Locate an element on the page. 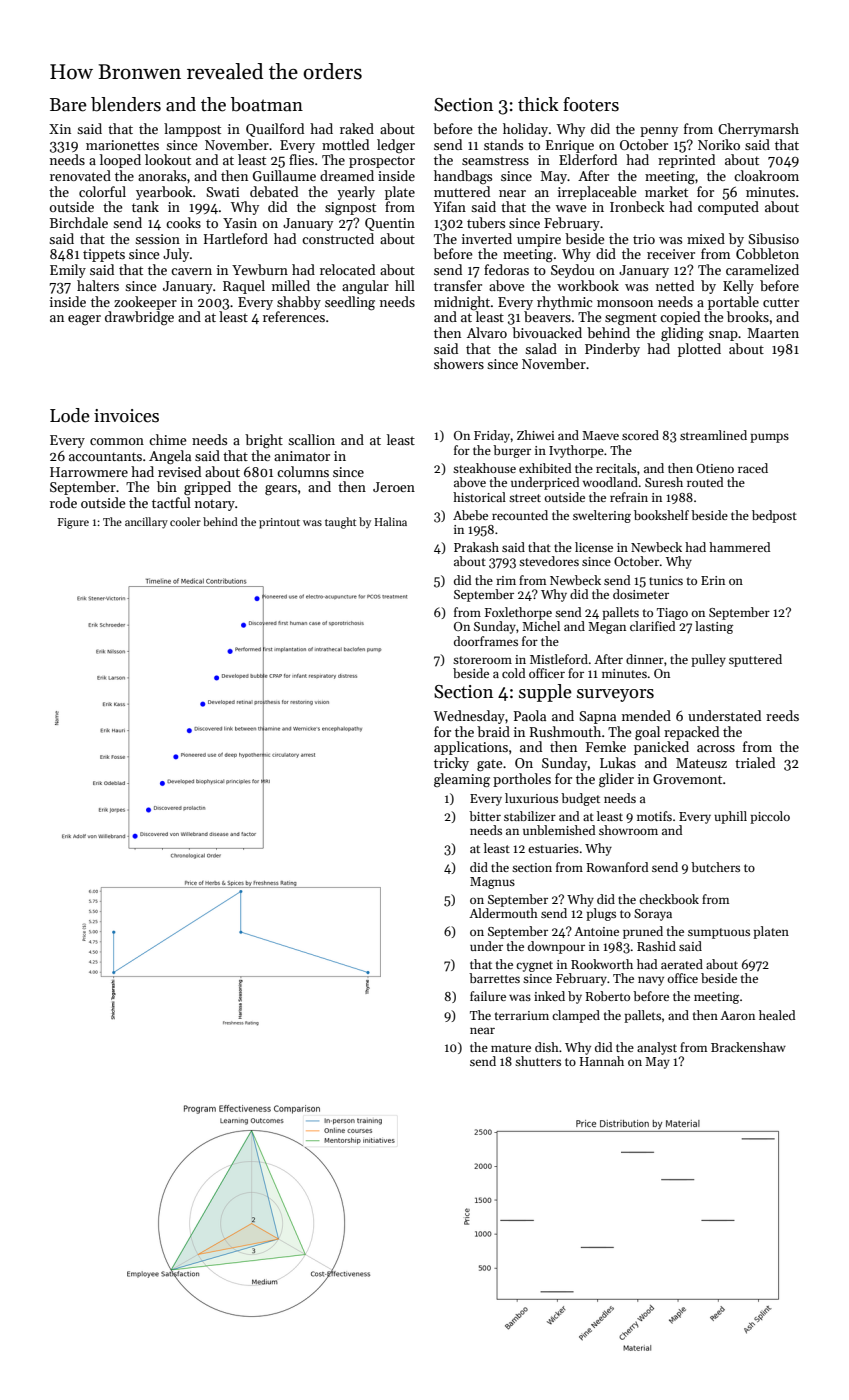 This image has width=849, height=1400. hammered is located at coordinates (739, 547).
